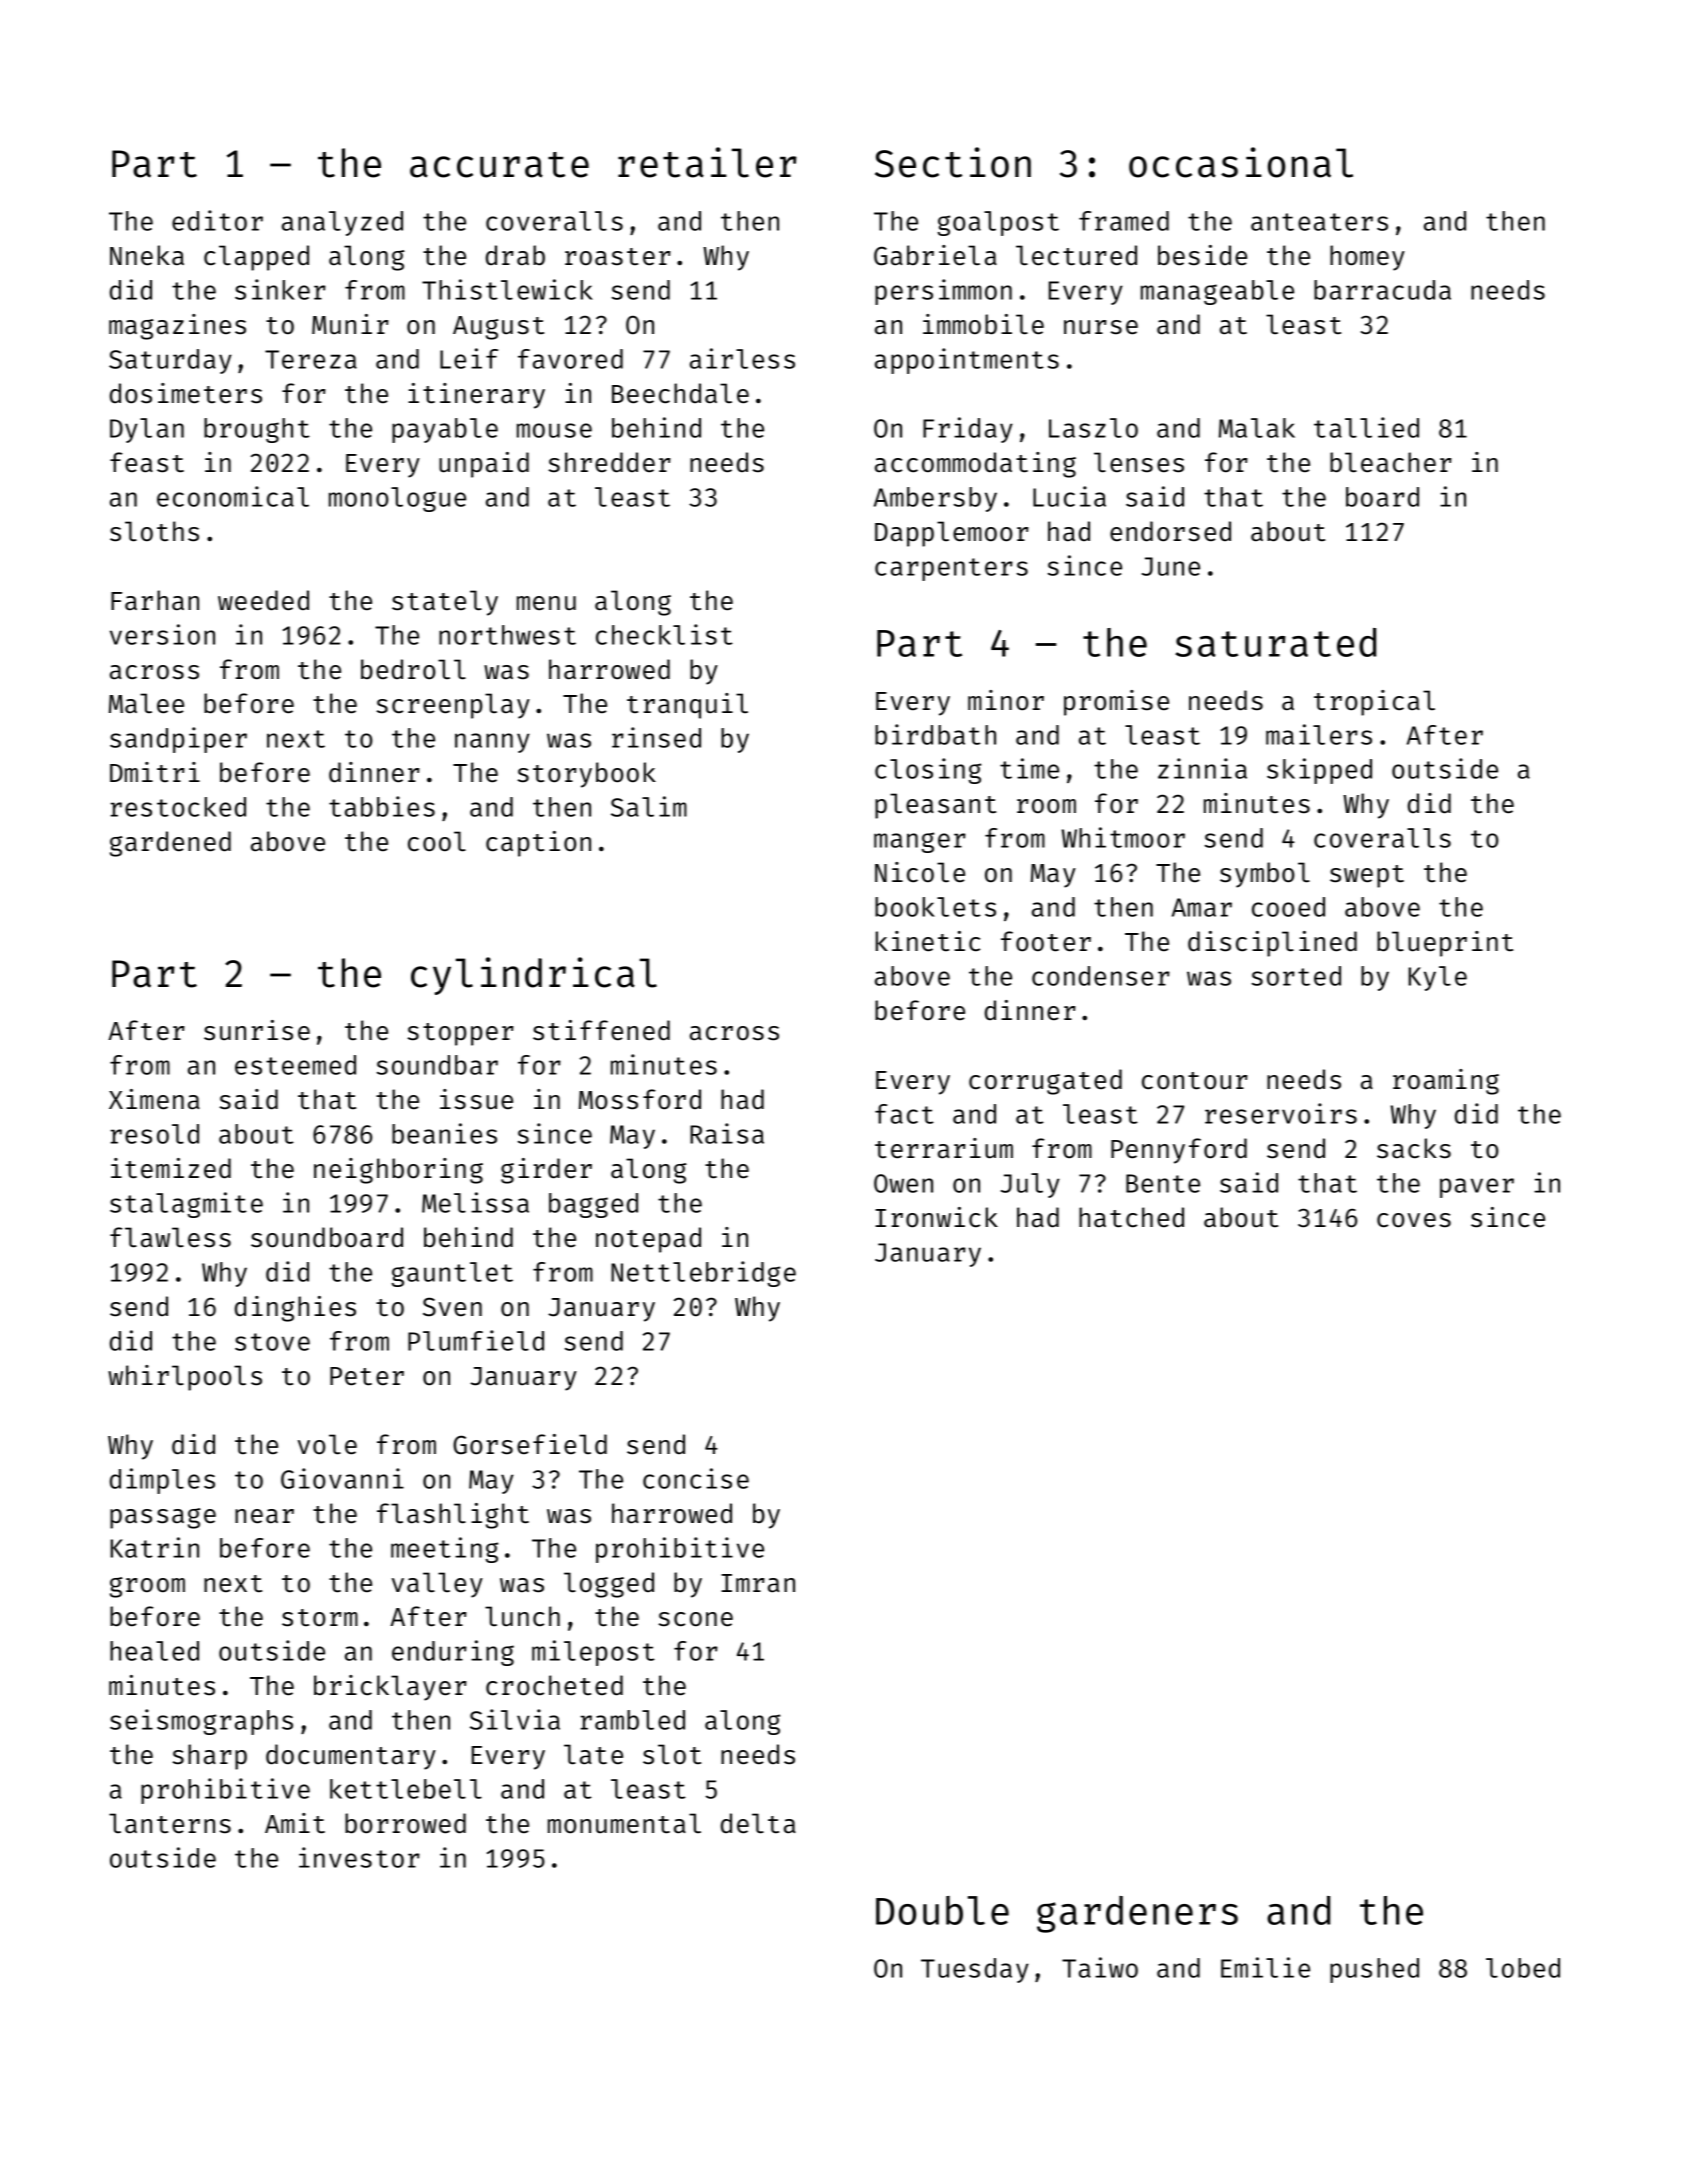  Describe the element at coordinates (359, 1857) in the screenshot. I see `investor` at that location.
